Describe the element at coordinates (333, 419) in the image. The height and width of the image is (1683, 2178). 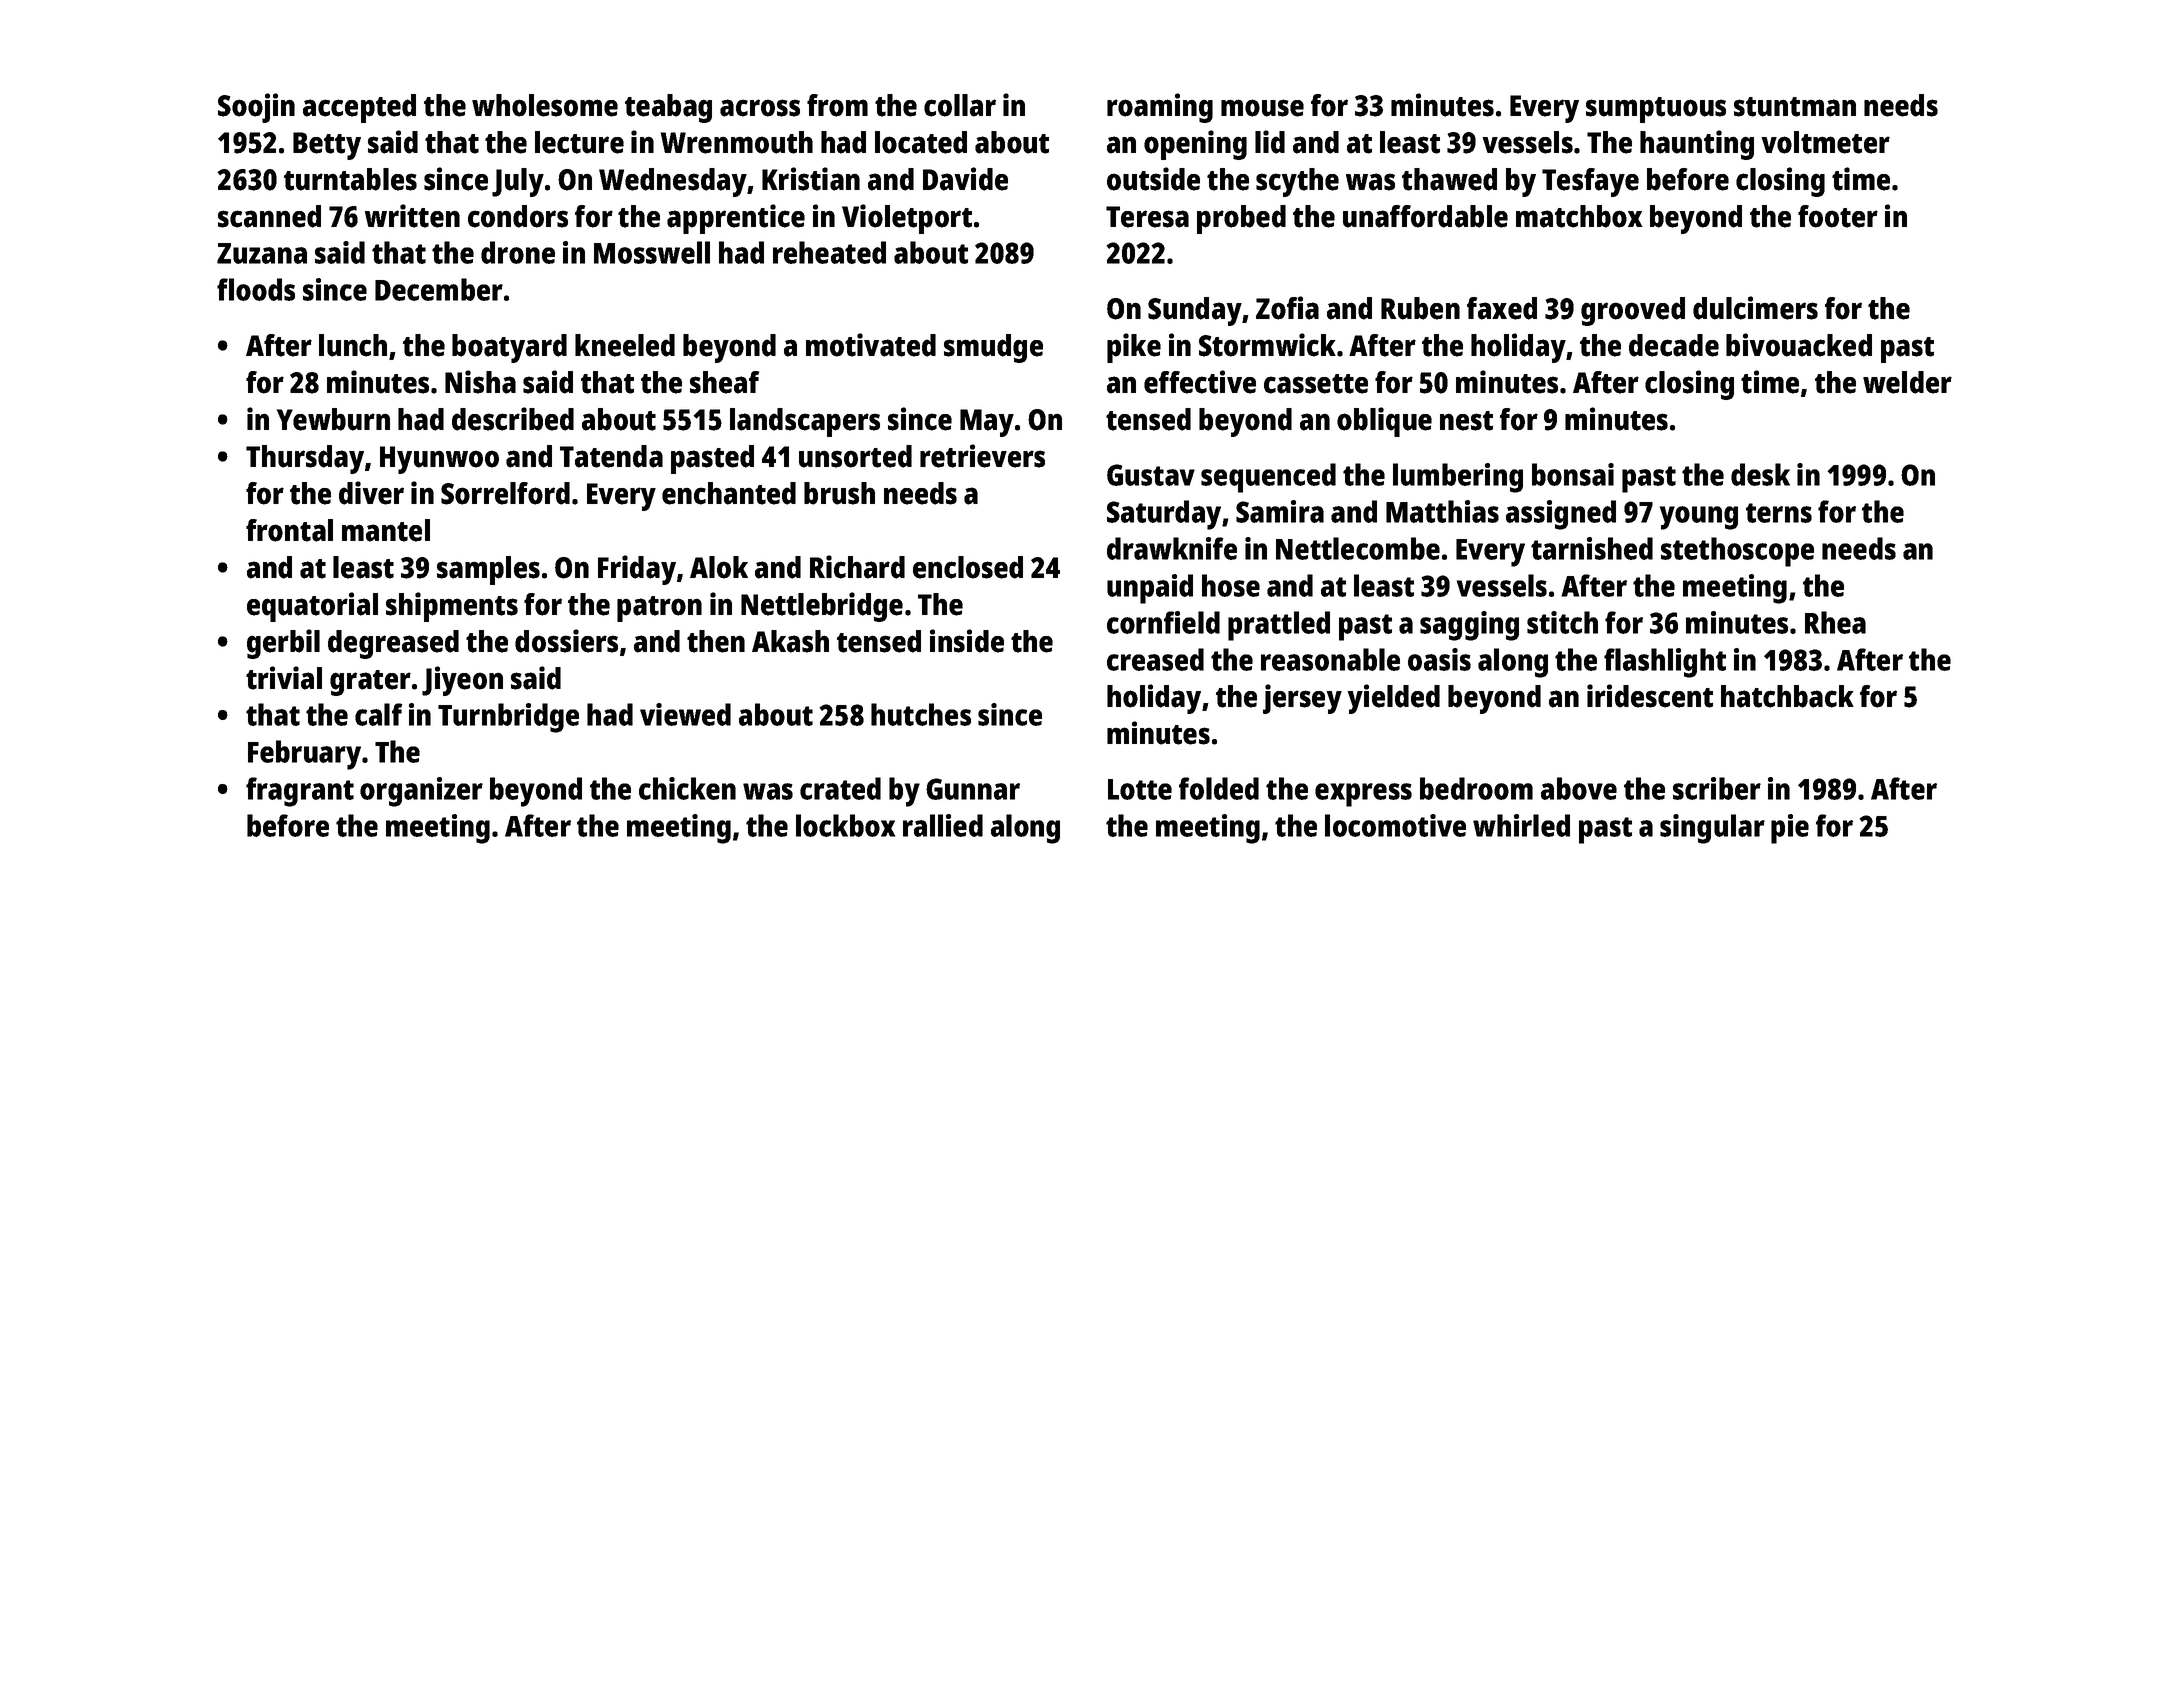
I see `Yewburn` at that location.
